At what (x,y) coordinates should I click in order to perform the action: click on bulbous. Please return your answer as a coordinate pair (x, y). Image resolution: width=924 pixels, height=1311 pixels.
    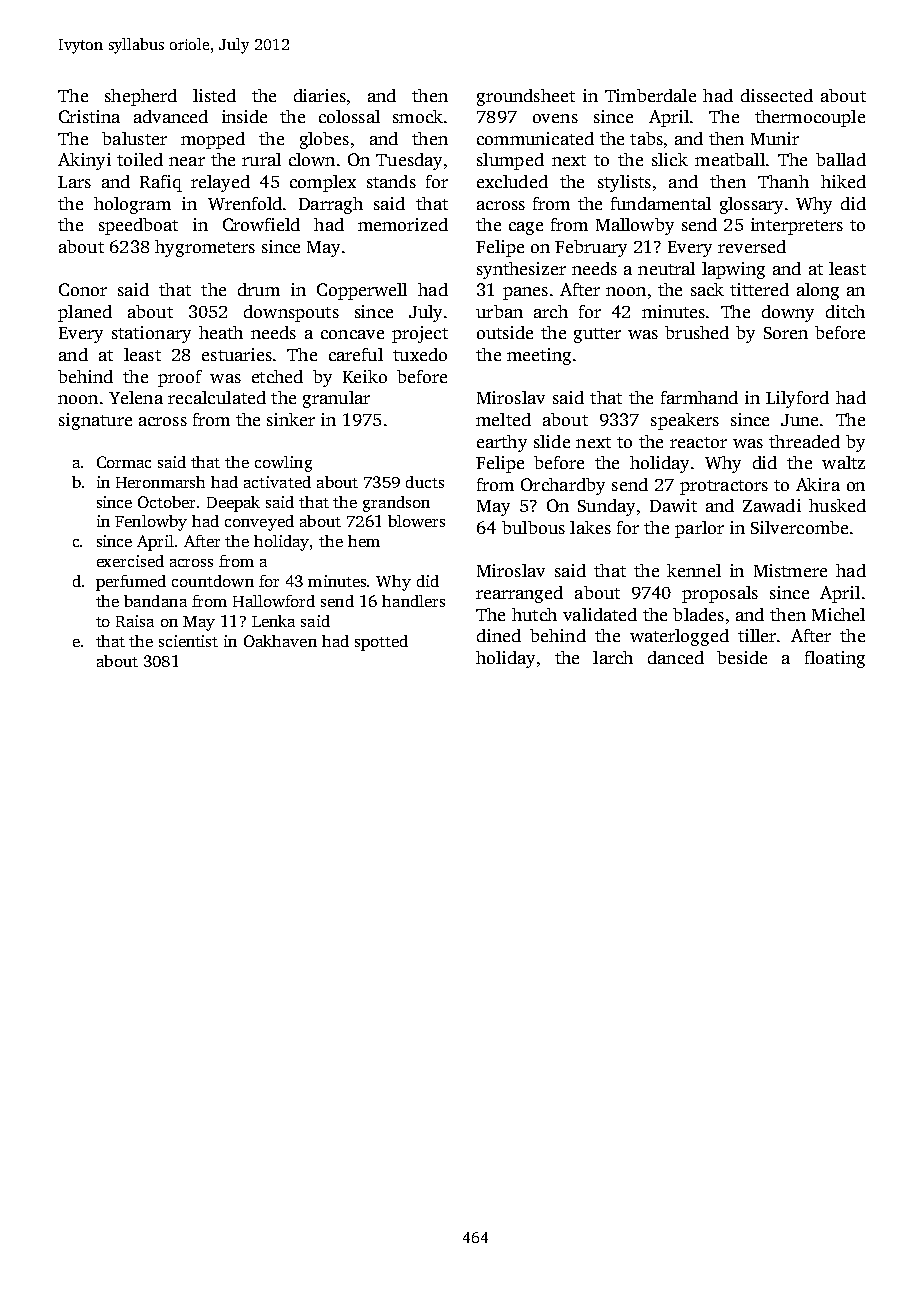
    Looking at the image, I should click on (533, 527).
